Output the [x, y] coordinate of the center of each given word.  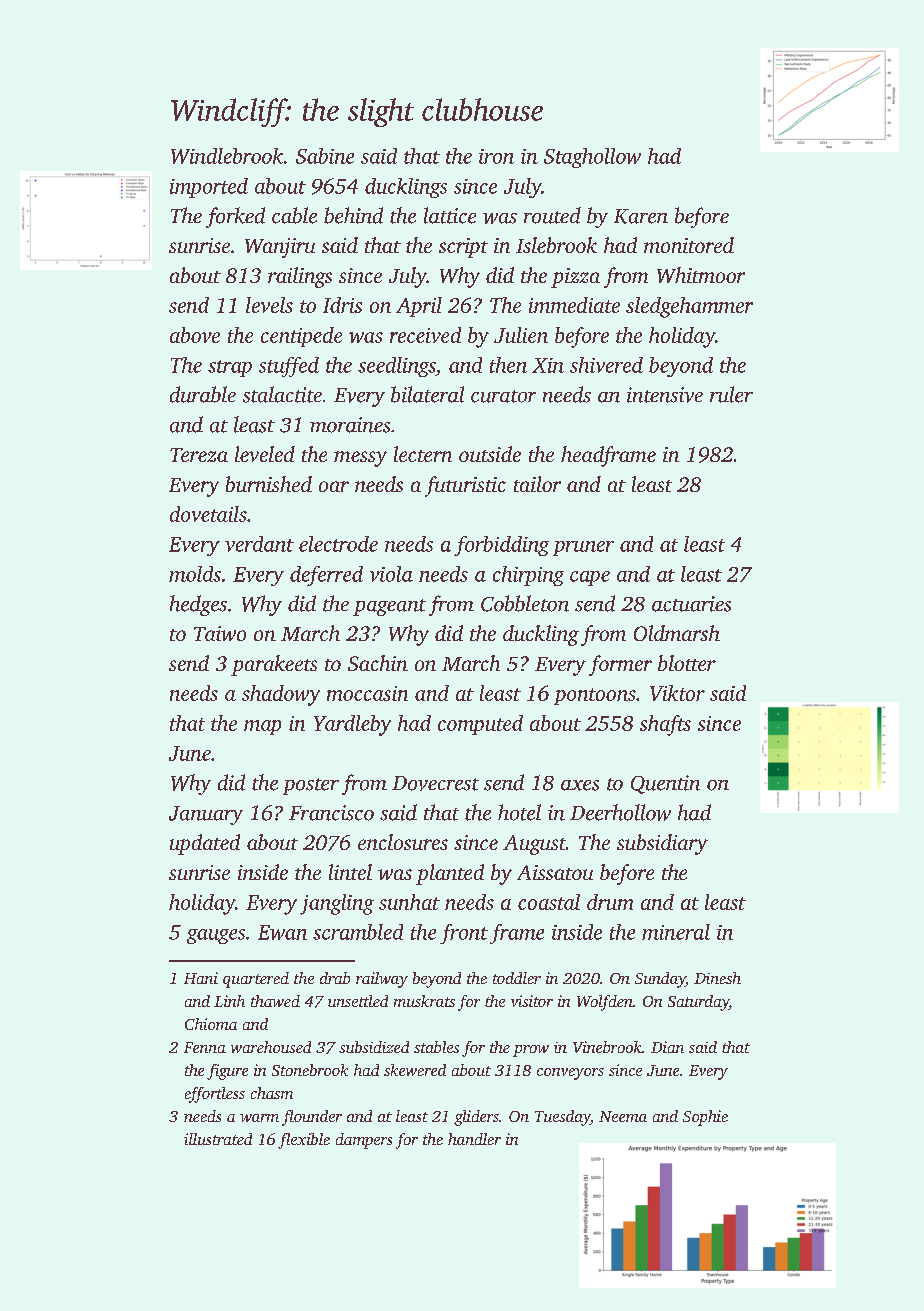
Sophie [705, 1118]
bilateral [427, 394]
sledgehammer [689, 307]
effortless [215, 1095]
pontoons [595, 696]
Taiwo [220, 633]
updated [205, 844]
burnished [269, 484]
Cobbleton [525, 603]
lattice [450, 215]
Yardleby [352, 725]
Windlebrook [227, 156]
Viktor [677, 693]
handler [474, 1139]
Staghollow [592, 158]
